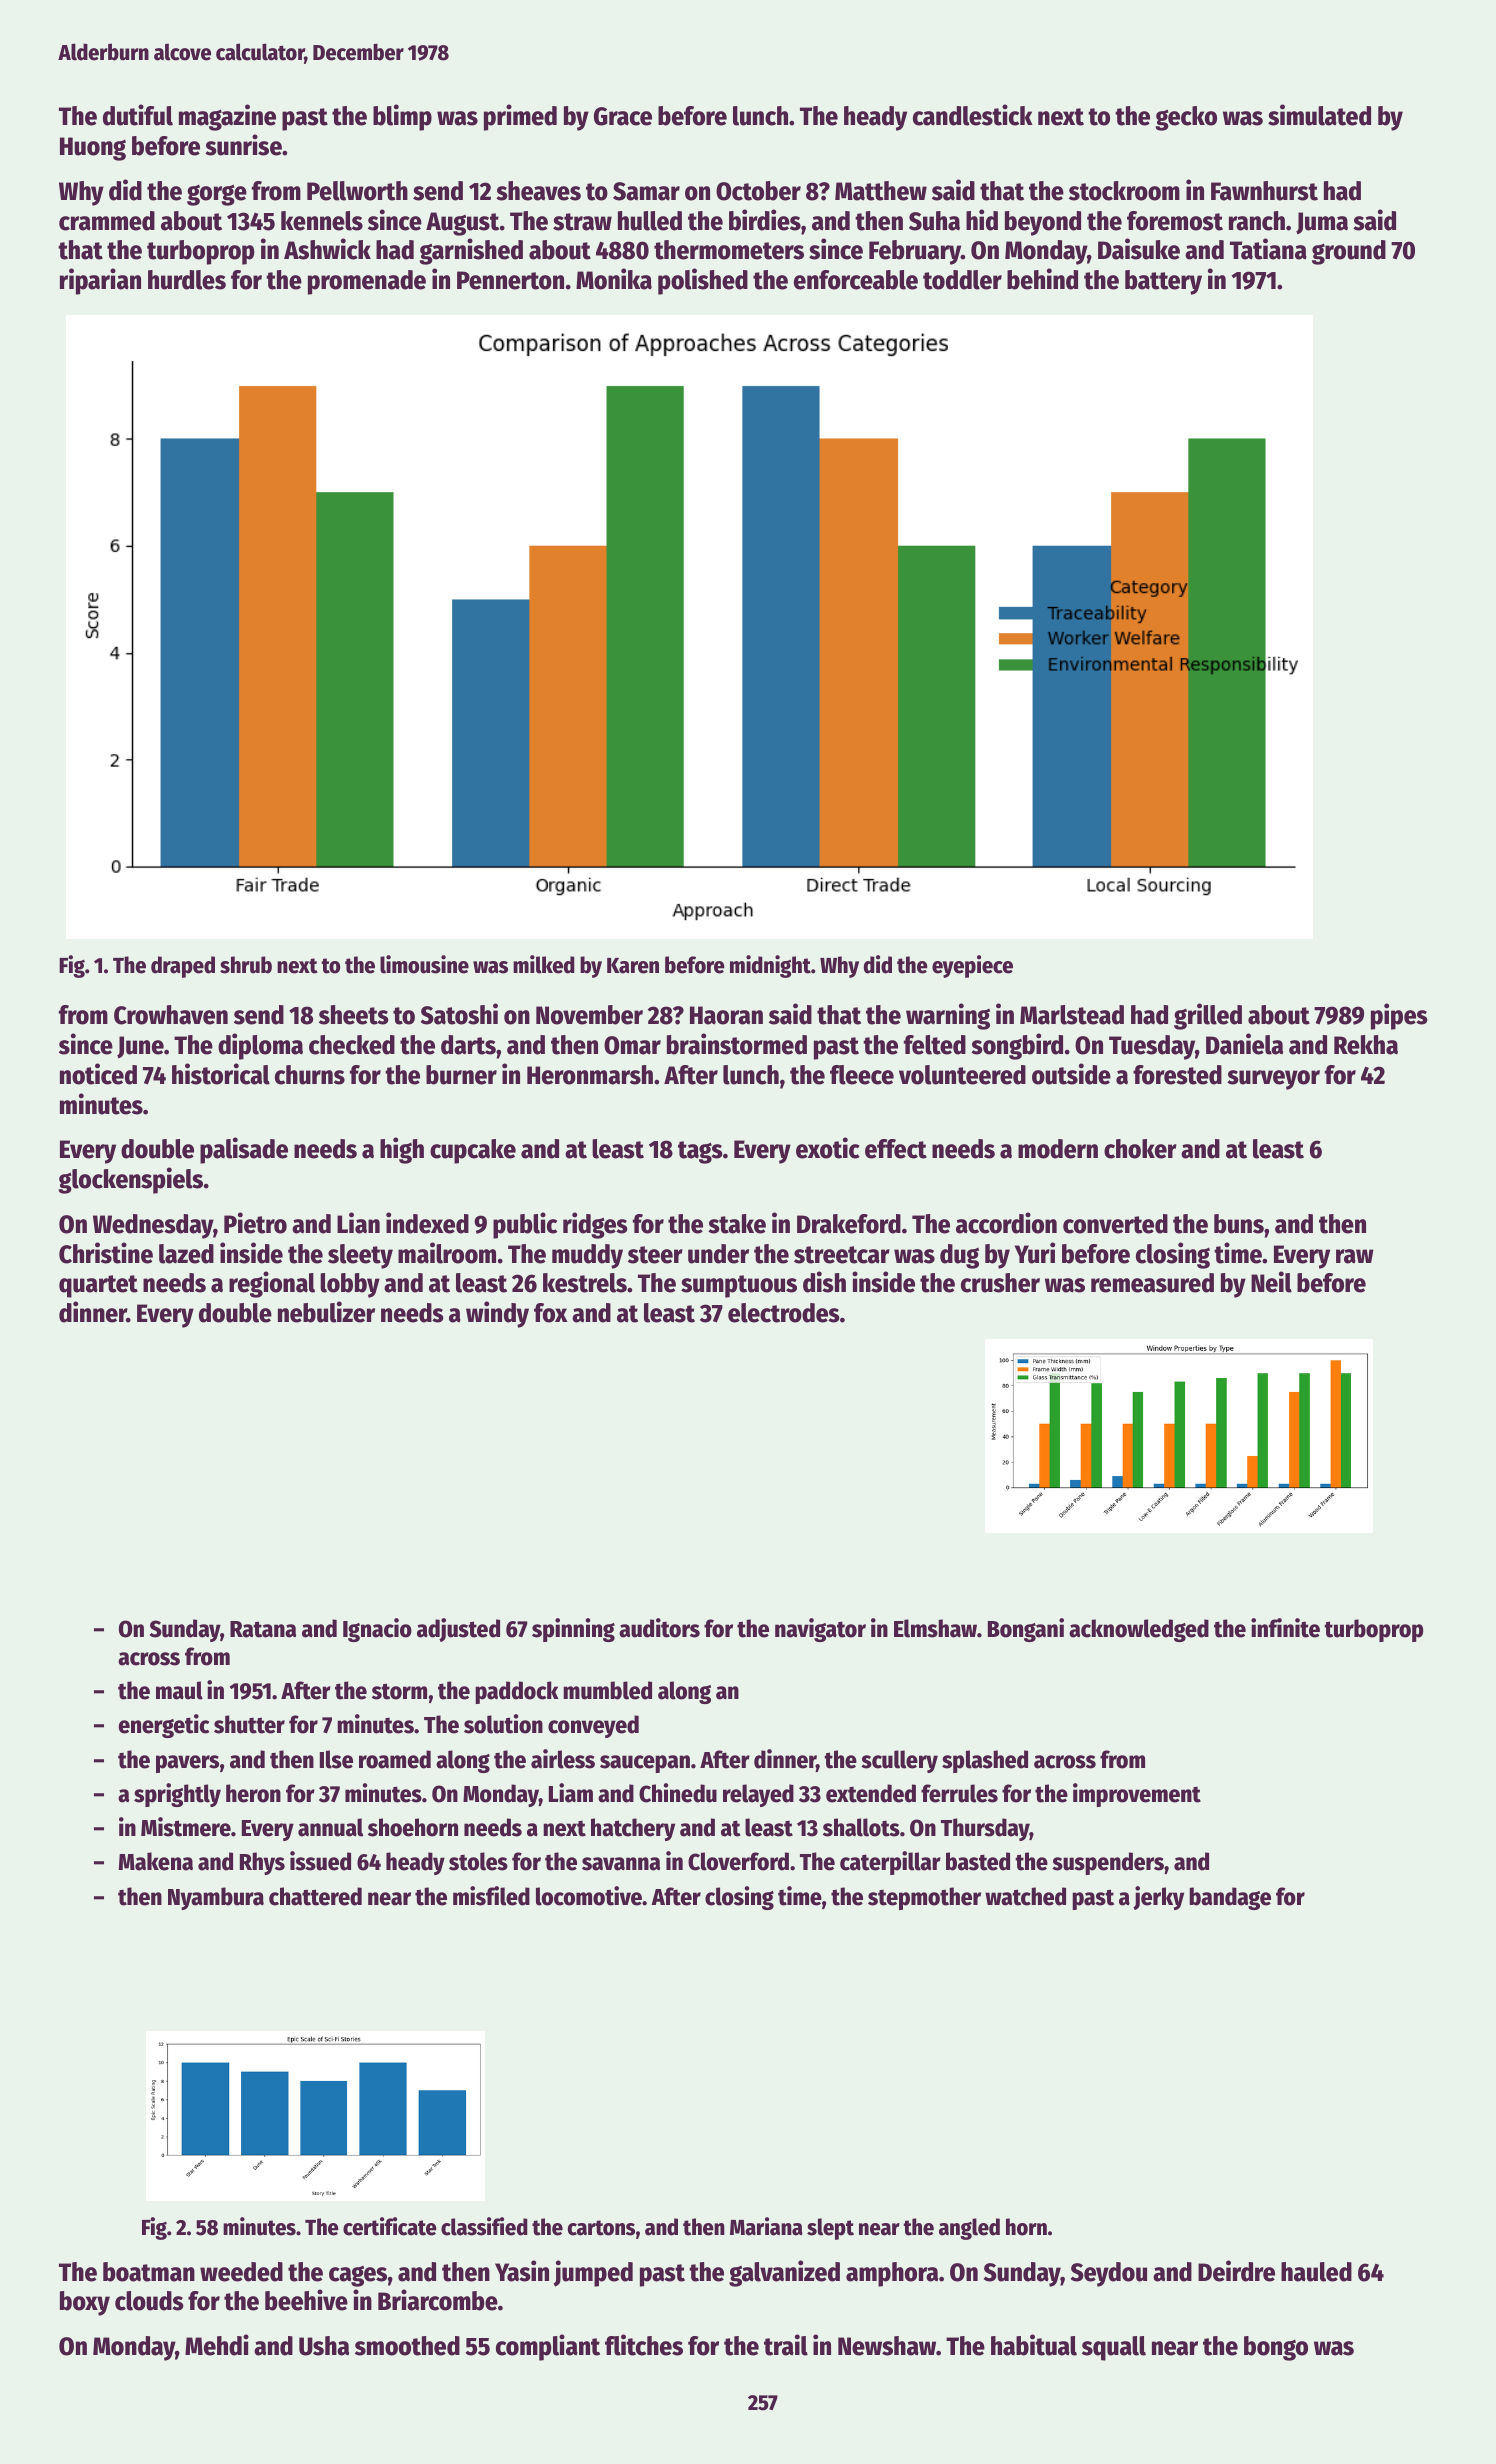 This page has width=1496, height=2464. Describe the element at coordinates (407, 2346) in the page. I see `smoothed` at that location.
